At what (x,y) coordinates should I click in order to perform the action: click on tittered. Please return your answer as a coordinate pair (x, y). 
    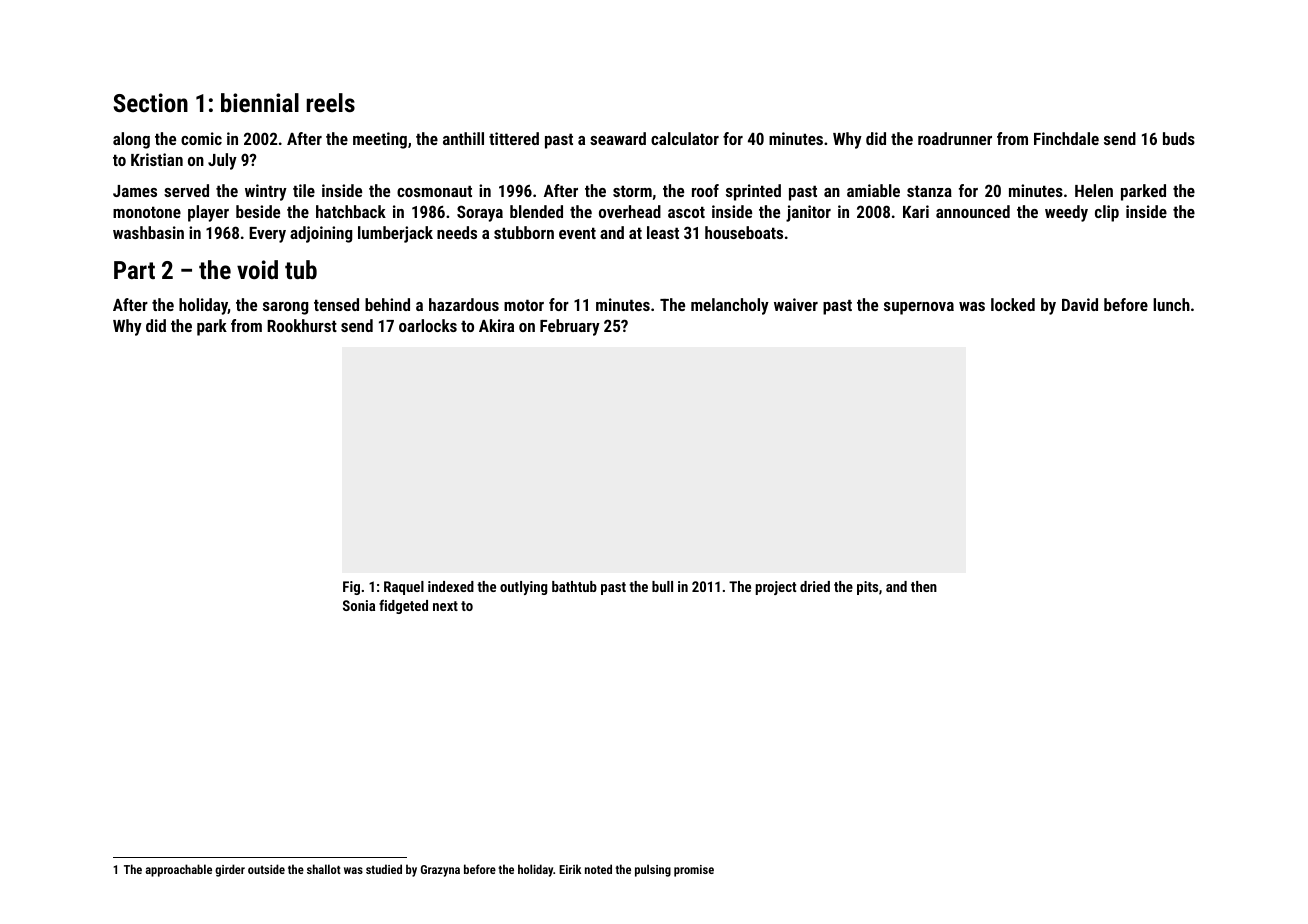
    Looking at the image, I should click on (514, 138).
